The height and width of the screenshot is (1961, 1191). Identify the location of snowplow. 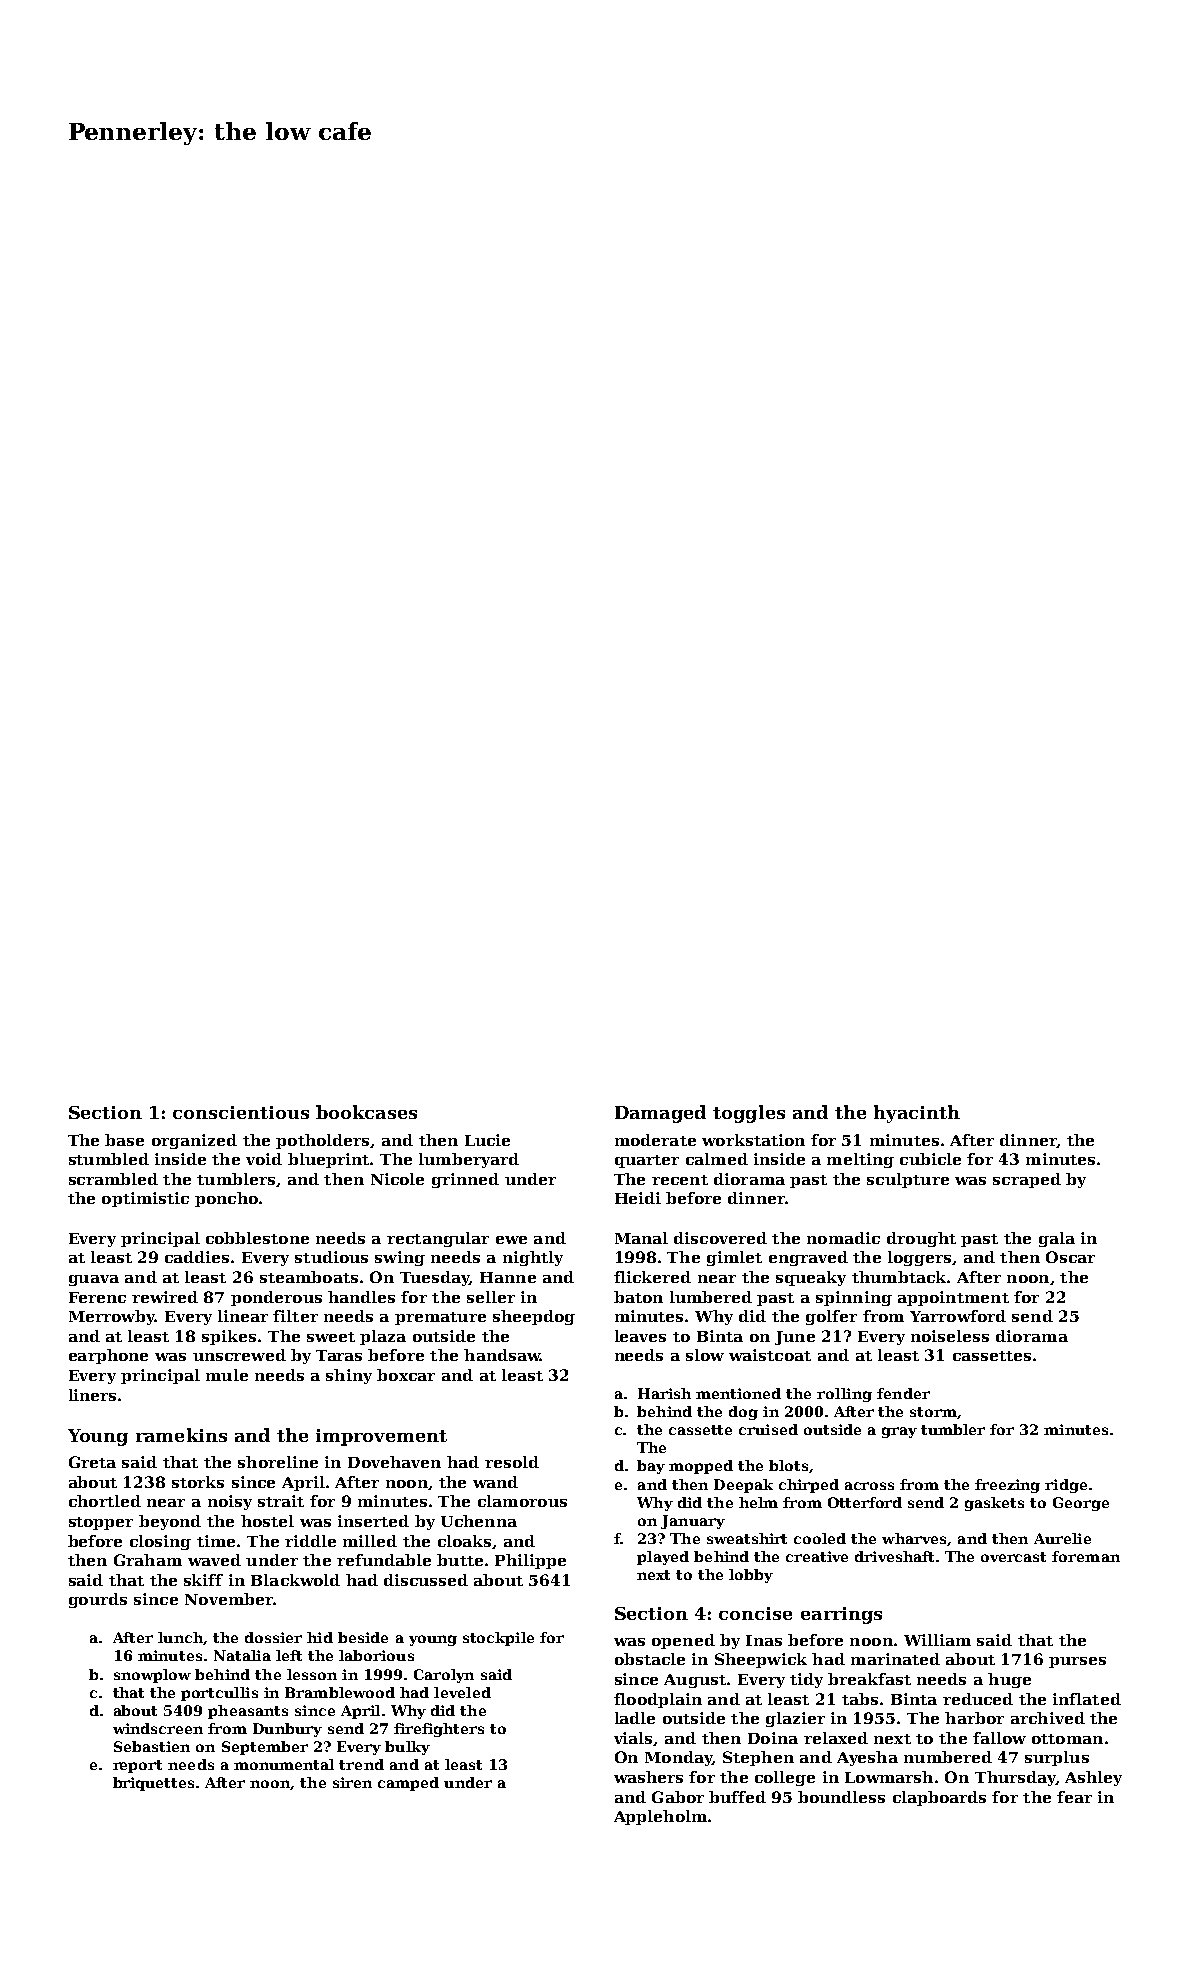
(152, 1676).
